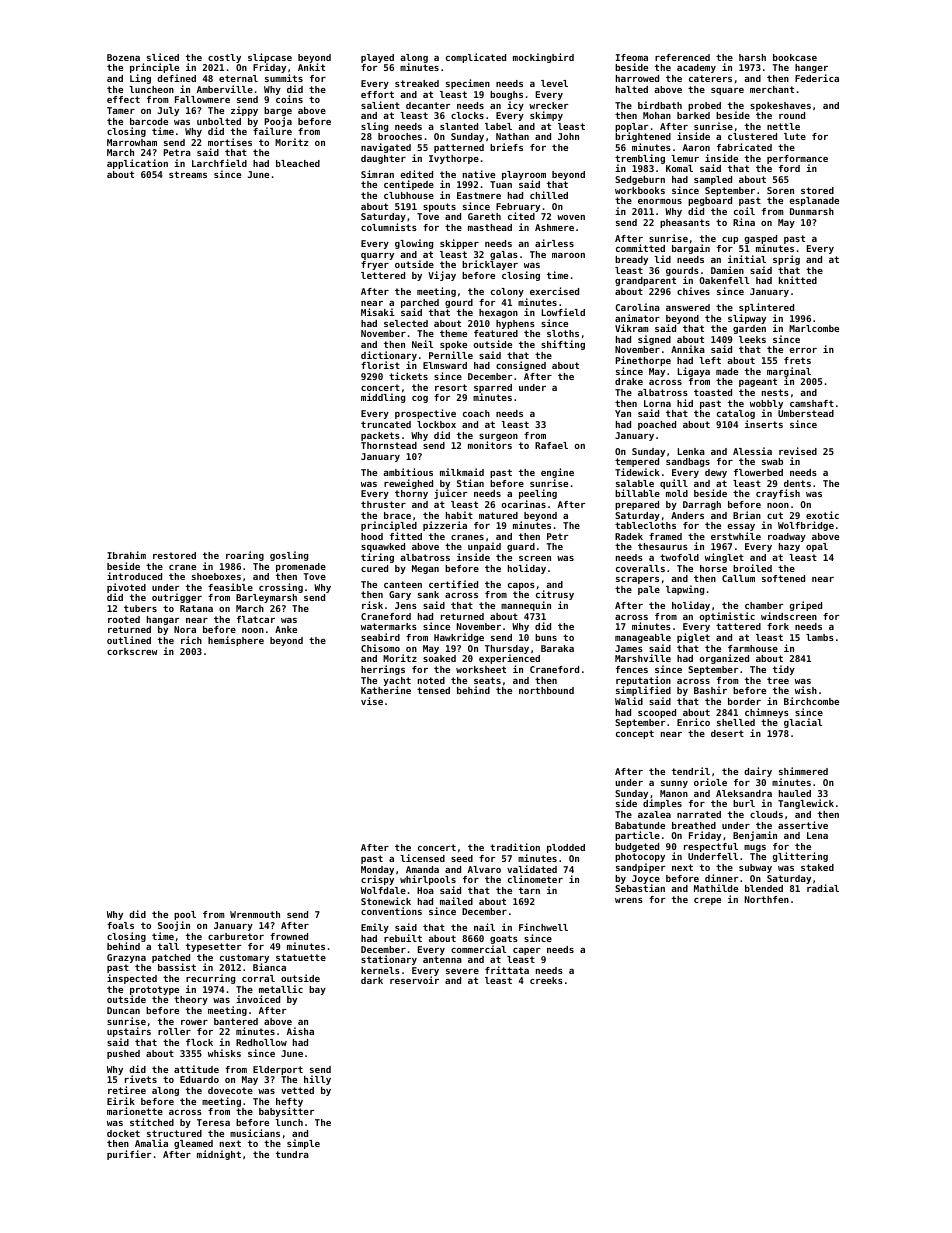 This image has height=1233, width=952. I want to click on horse, so click(713, 568).
